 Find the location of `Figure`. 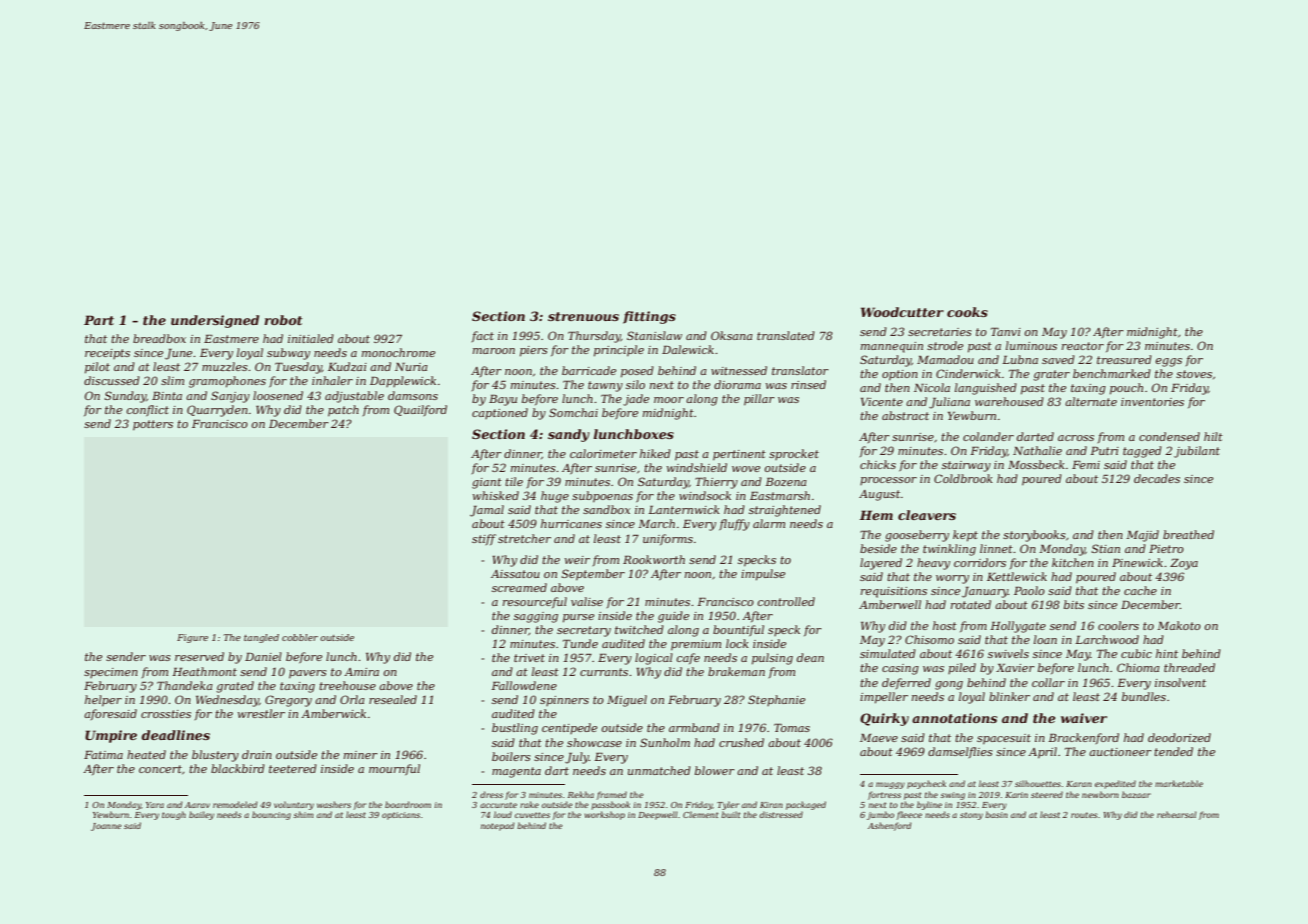

Figure is located at coordinates (192, 638).
